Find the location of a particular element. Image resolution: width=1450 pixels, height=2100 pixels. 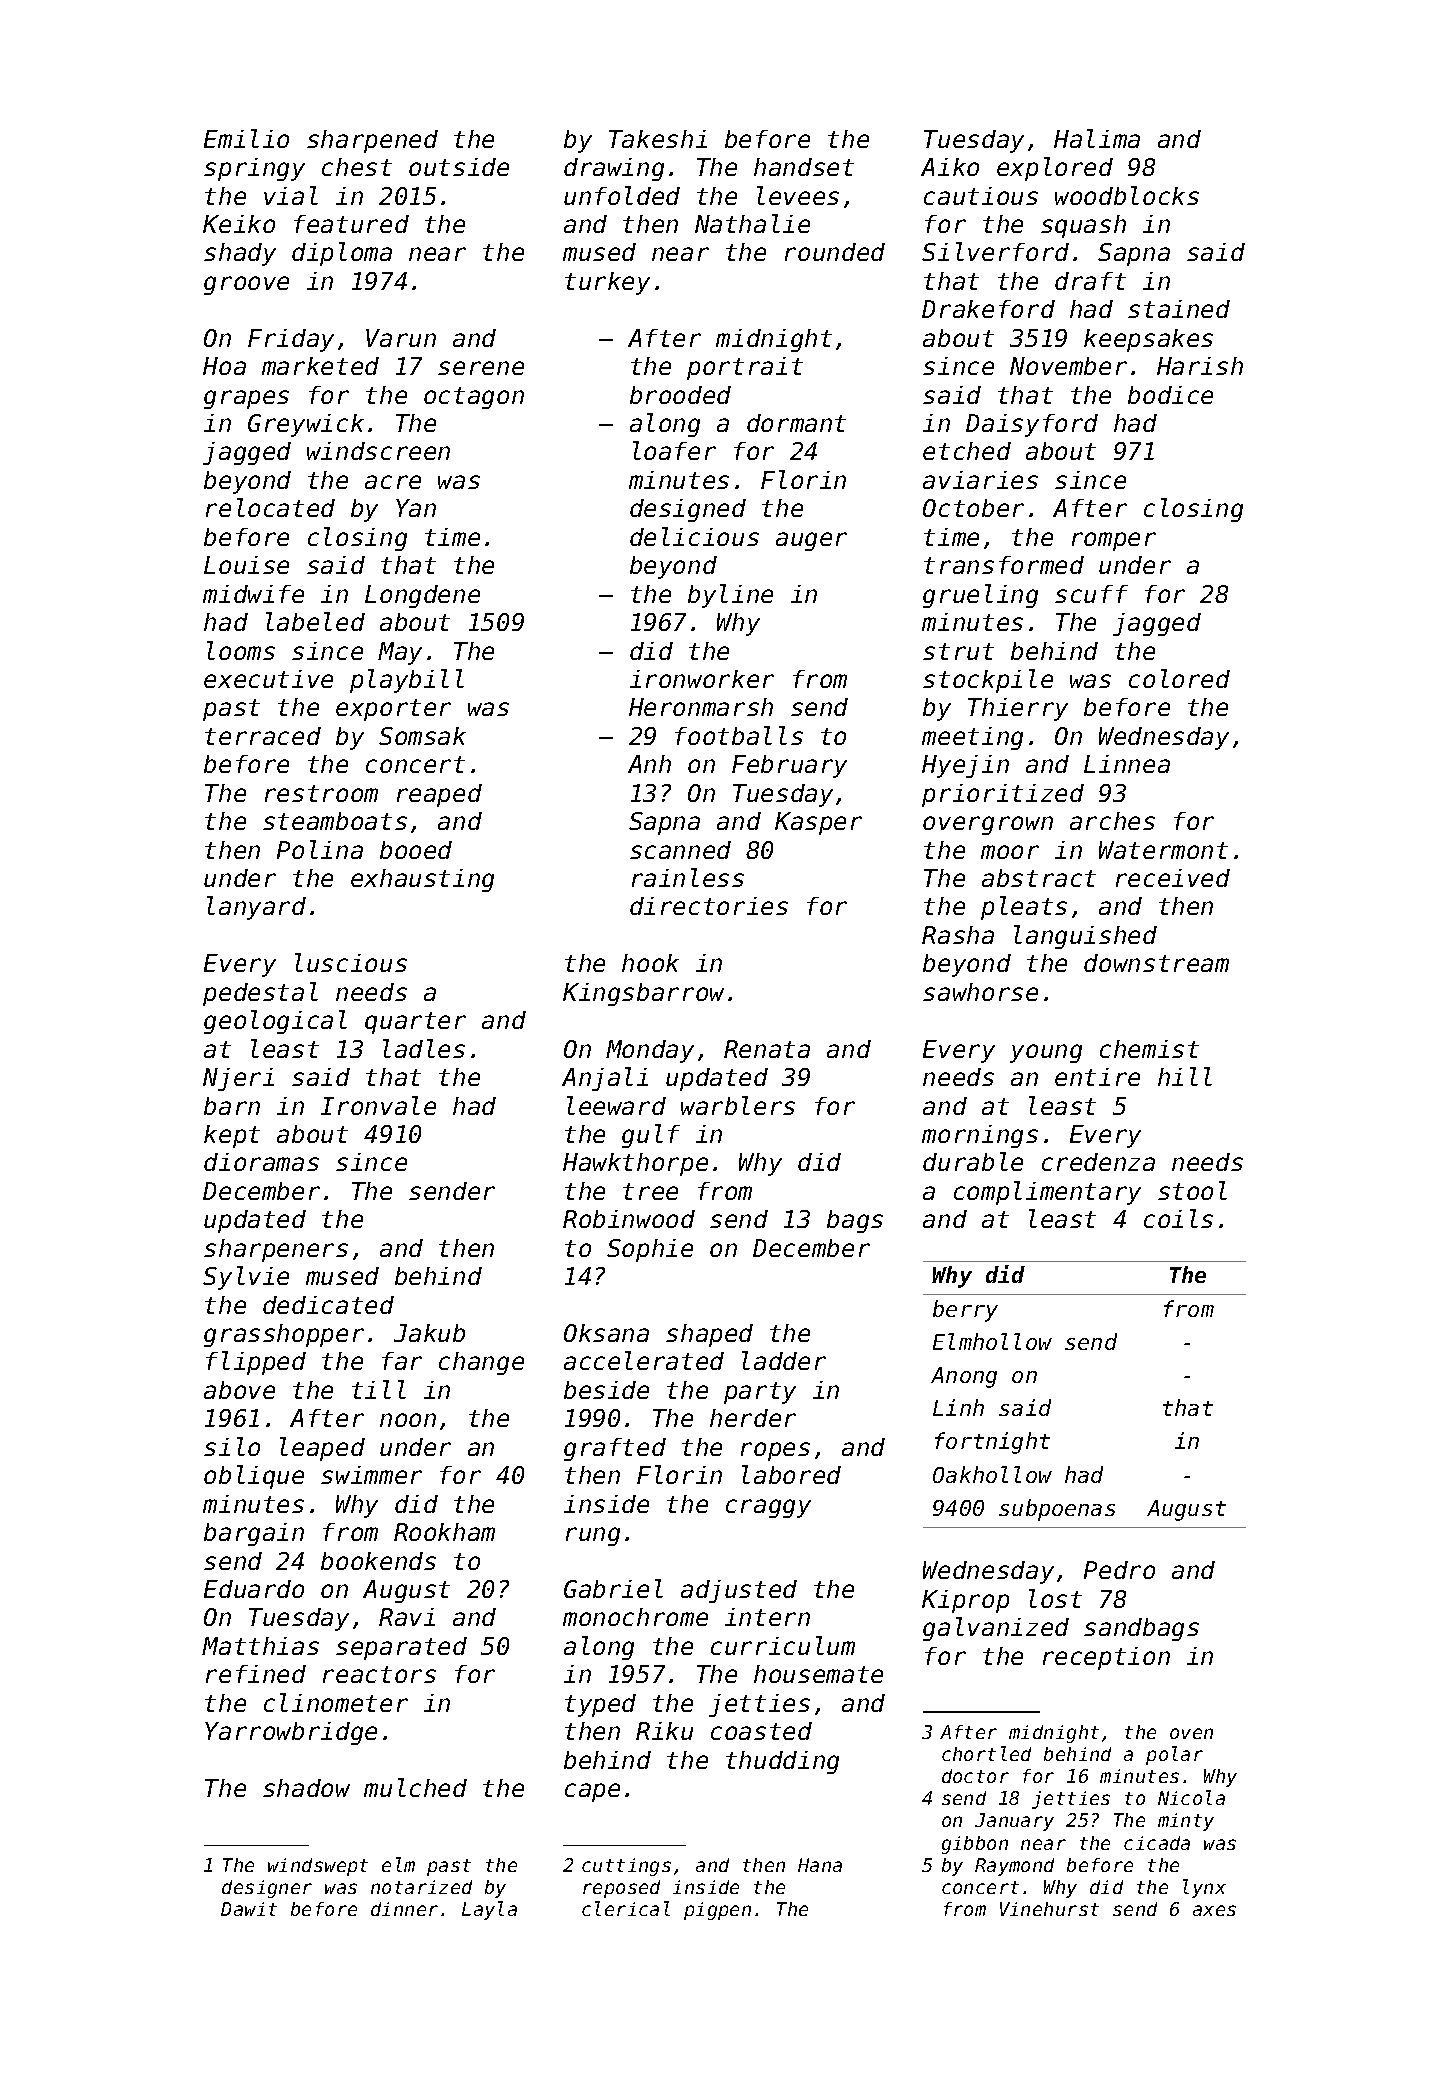

stool is located at coordinates (1192, 1190).
